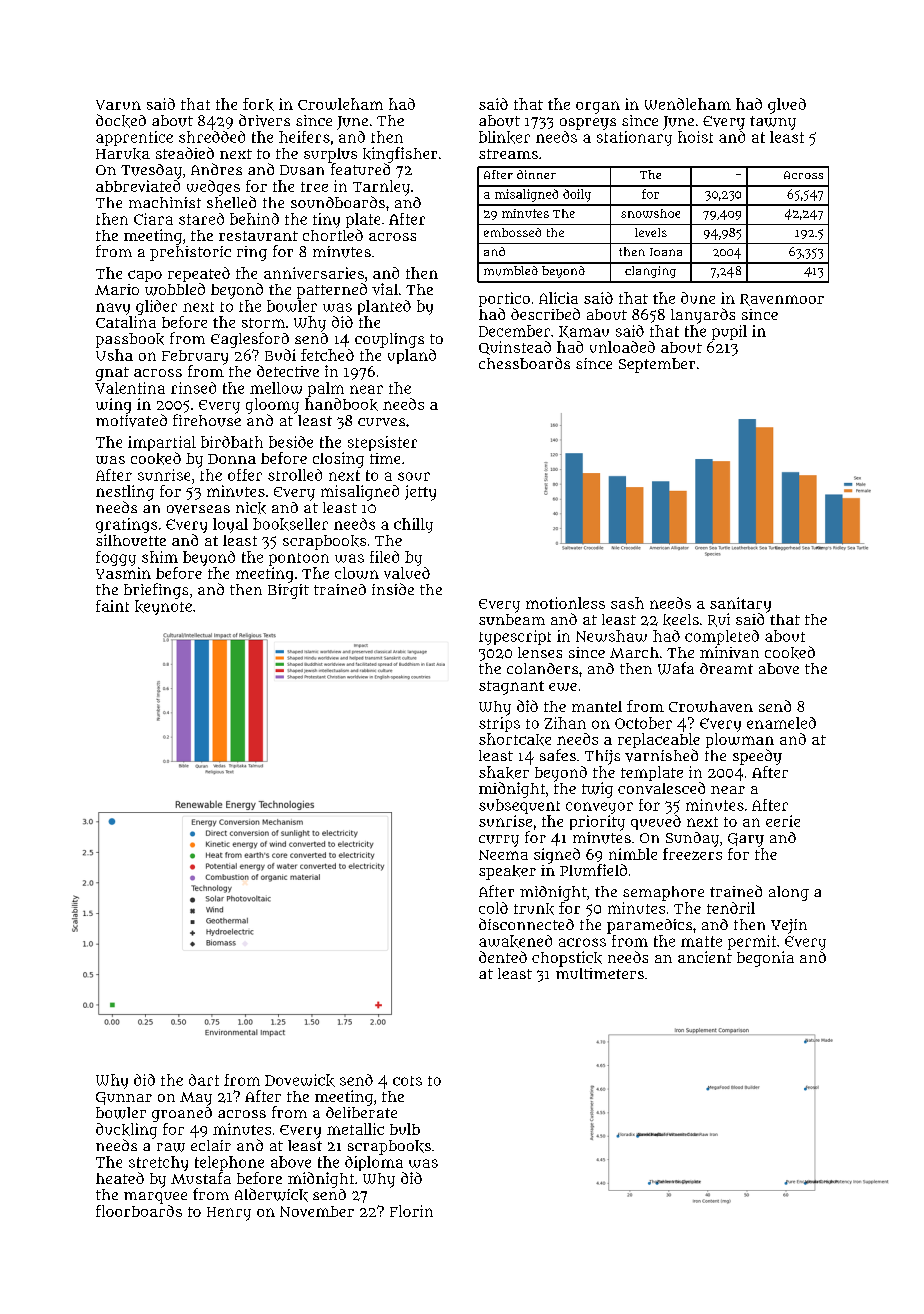  I want to click on Valentina, so click(130, 388).
